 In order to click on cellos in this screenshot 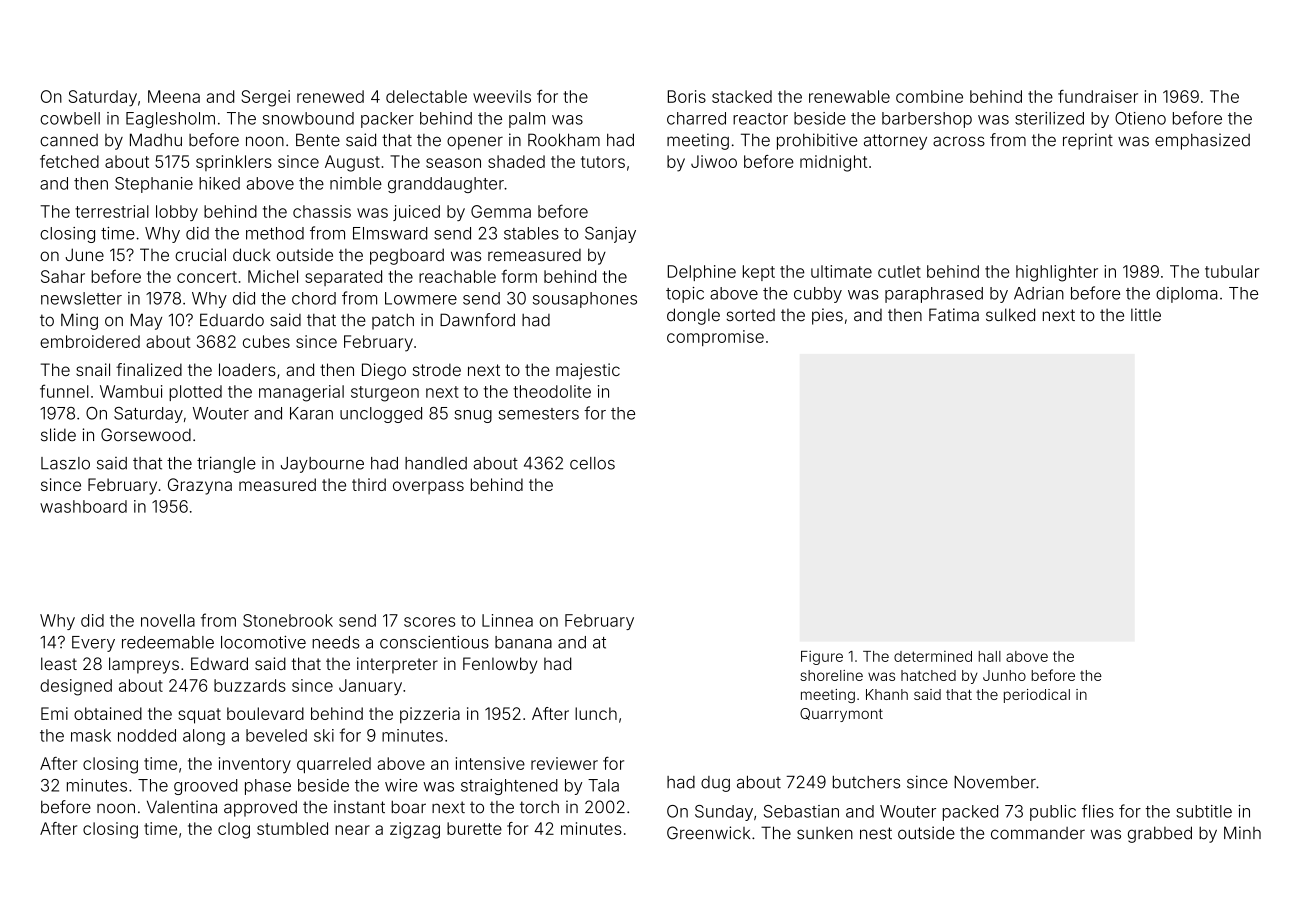, I will do `click(592, 463)`.
